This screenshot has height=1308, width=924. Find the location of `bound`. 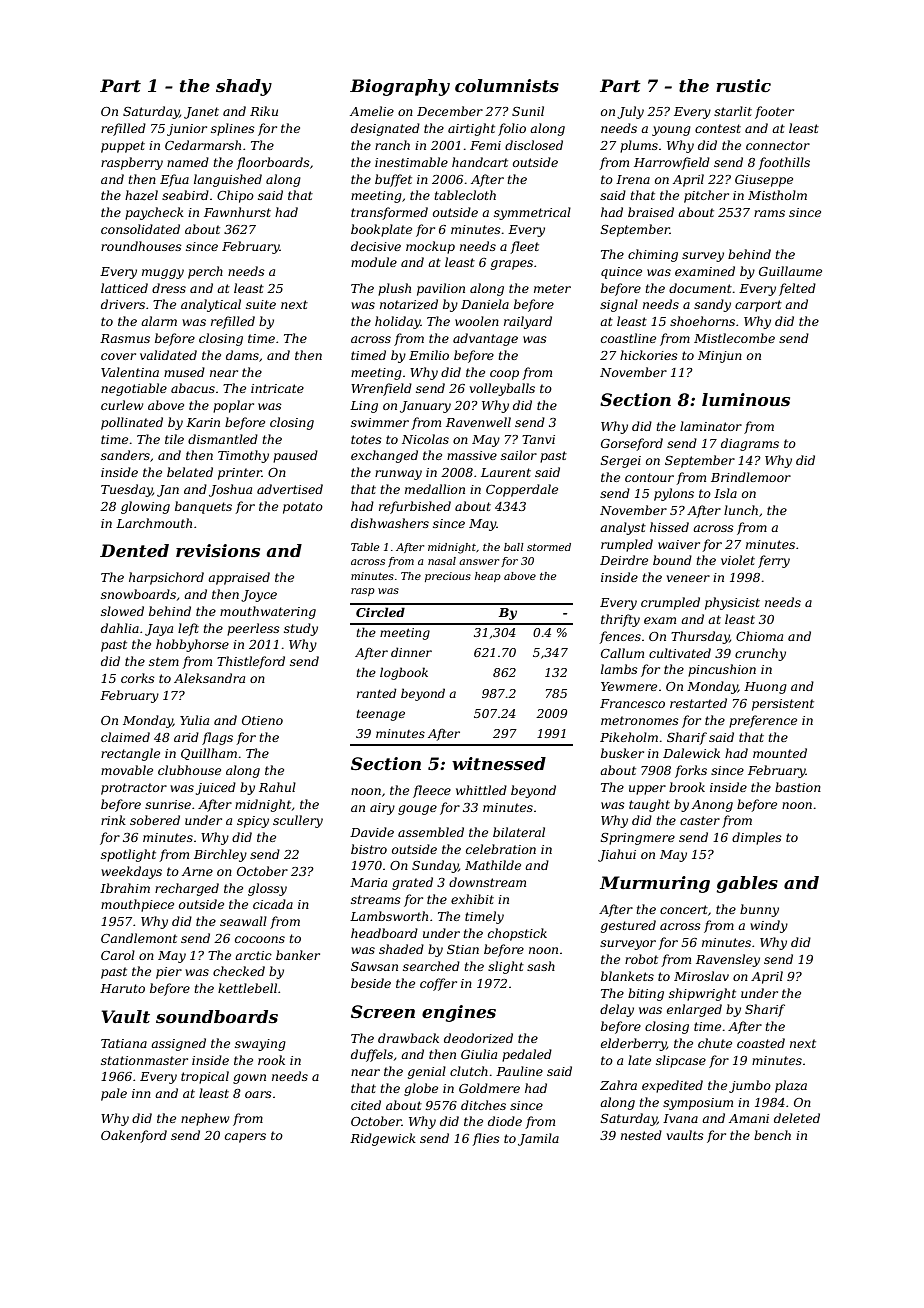

bound is located at coordinates (672, 560).
